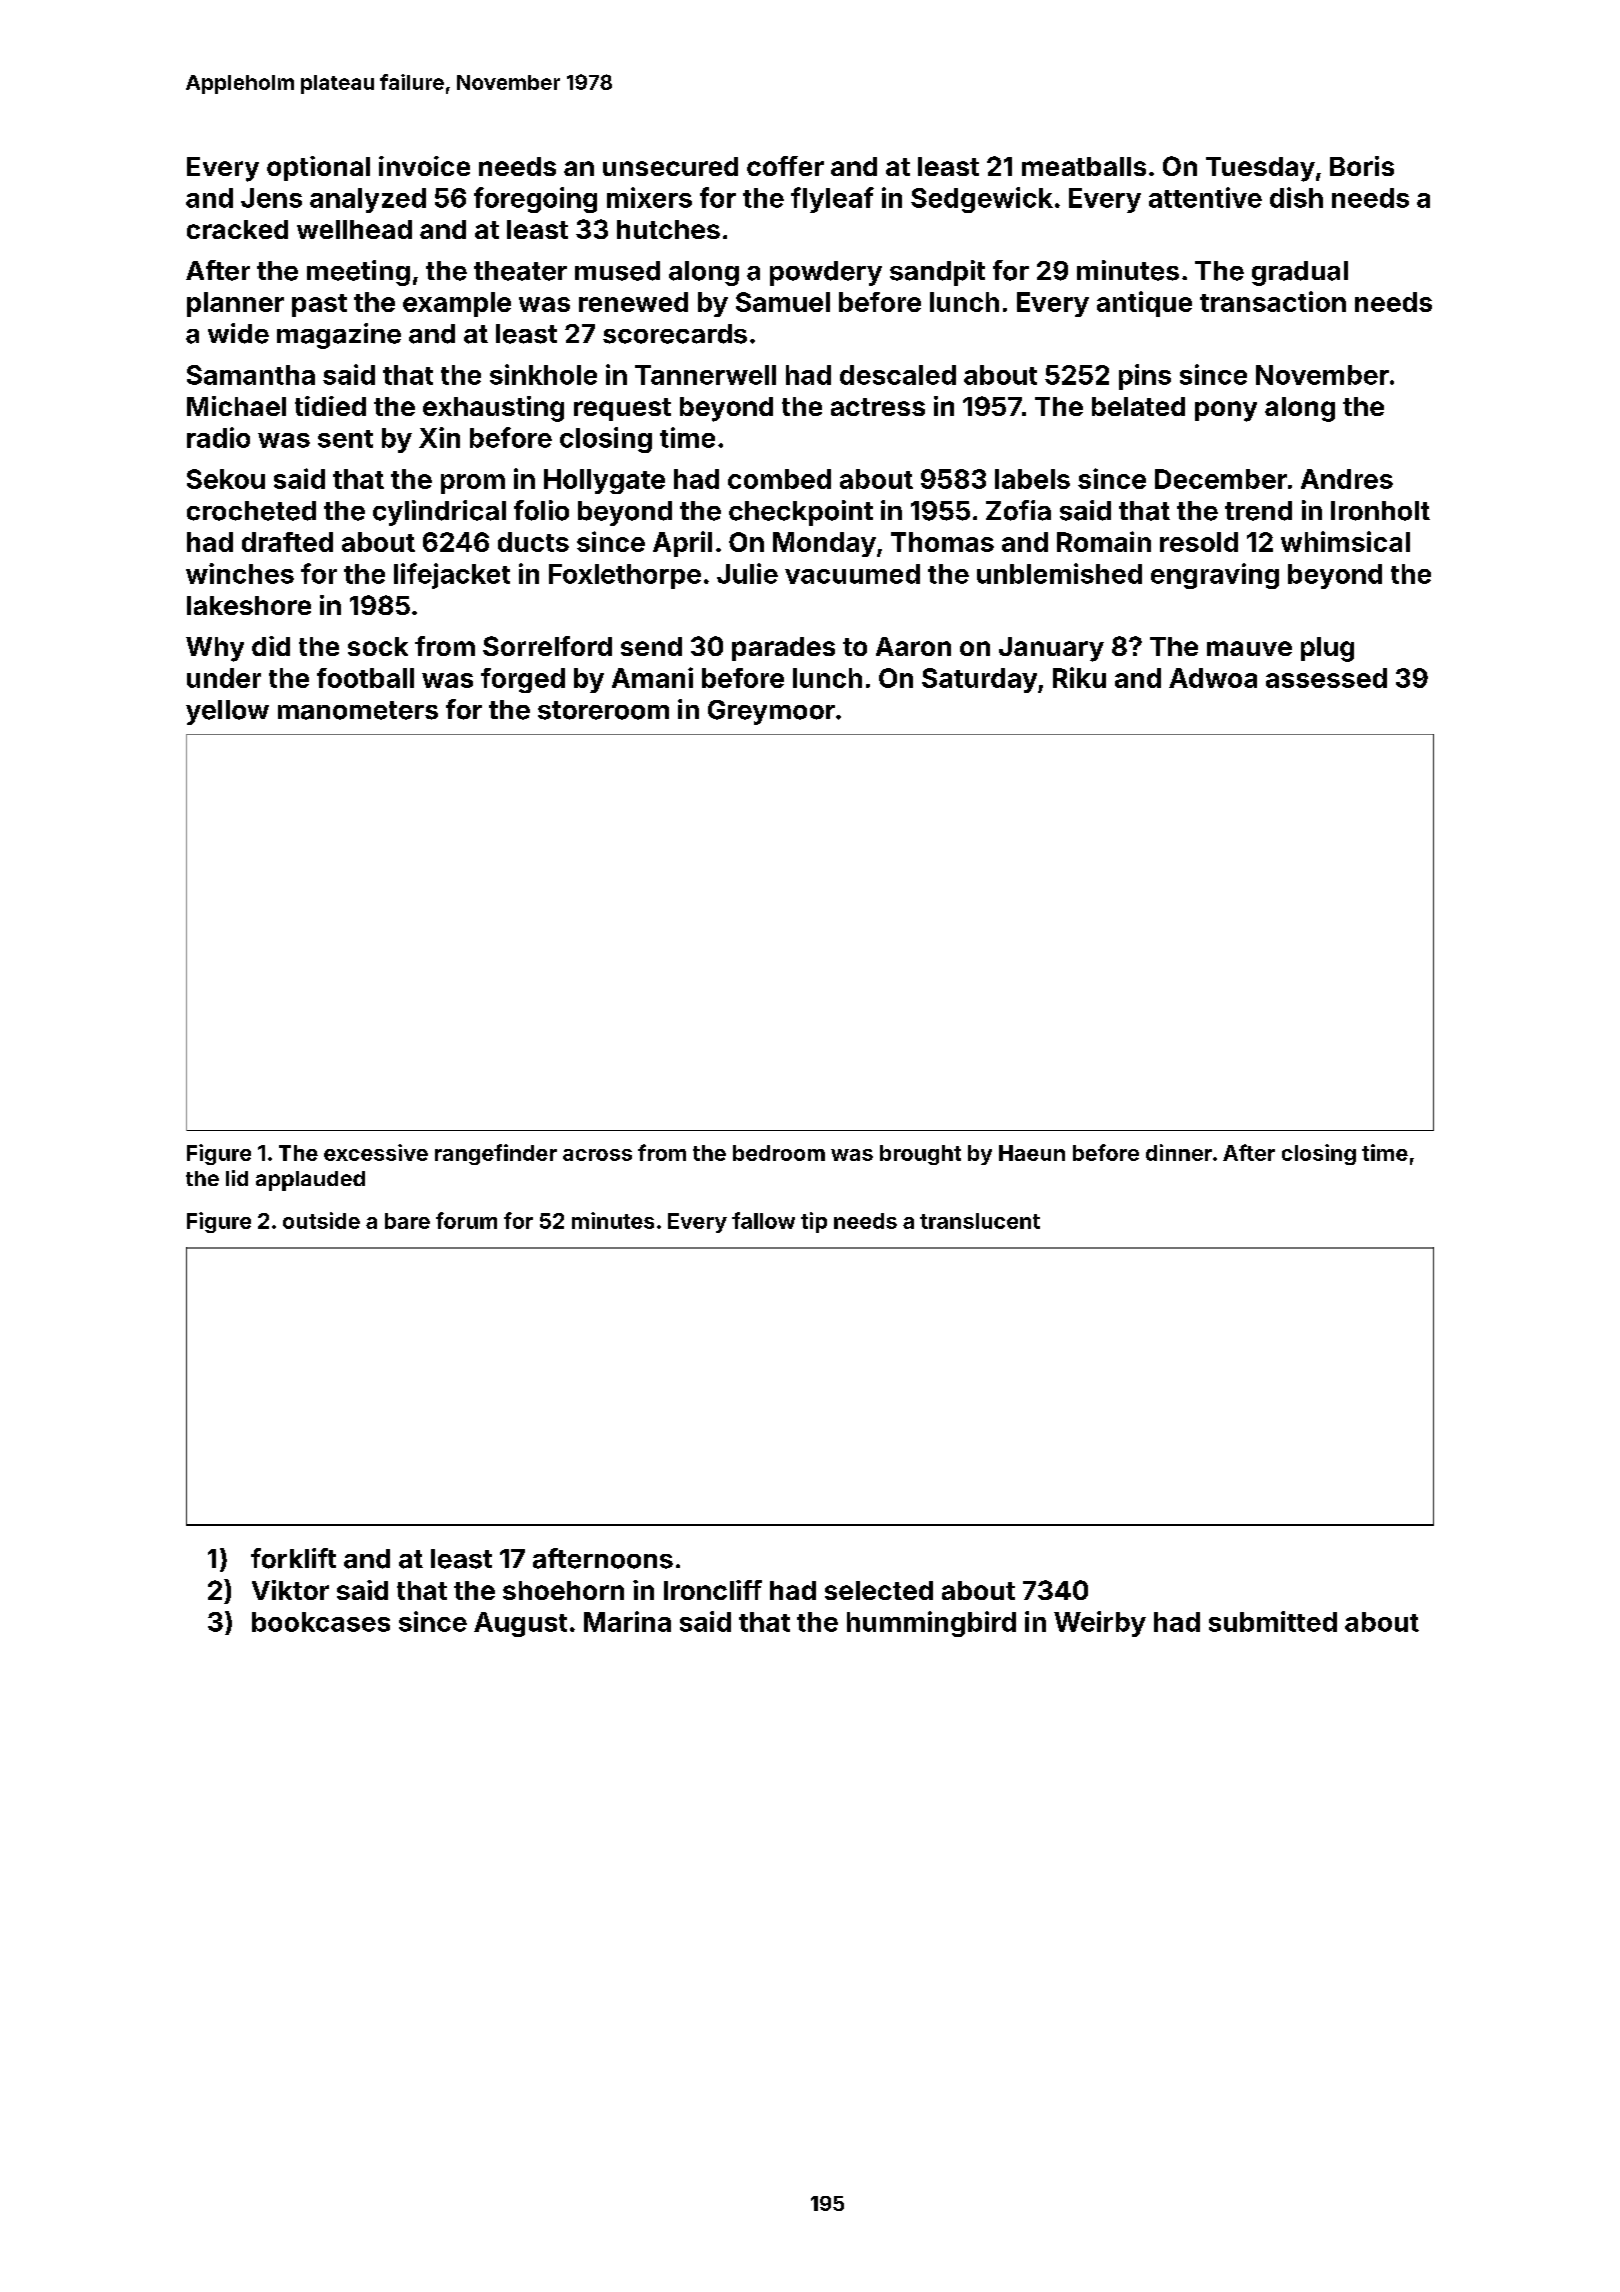  What do you see at coordinates (1100, 1624) in the document?
I see `Weirby` at bounding box center [1100, 1624].
